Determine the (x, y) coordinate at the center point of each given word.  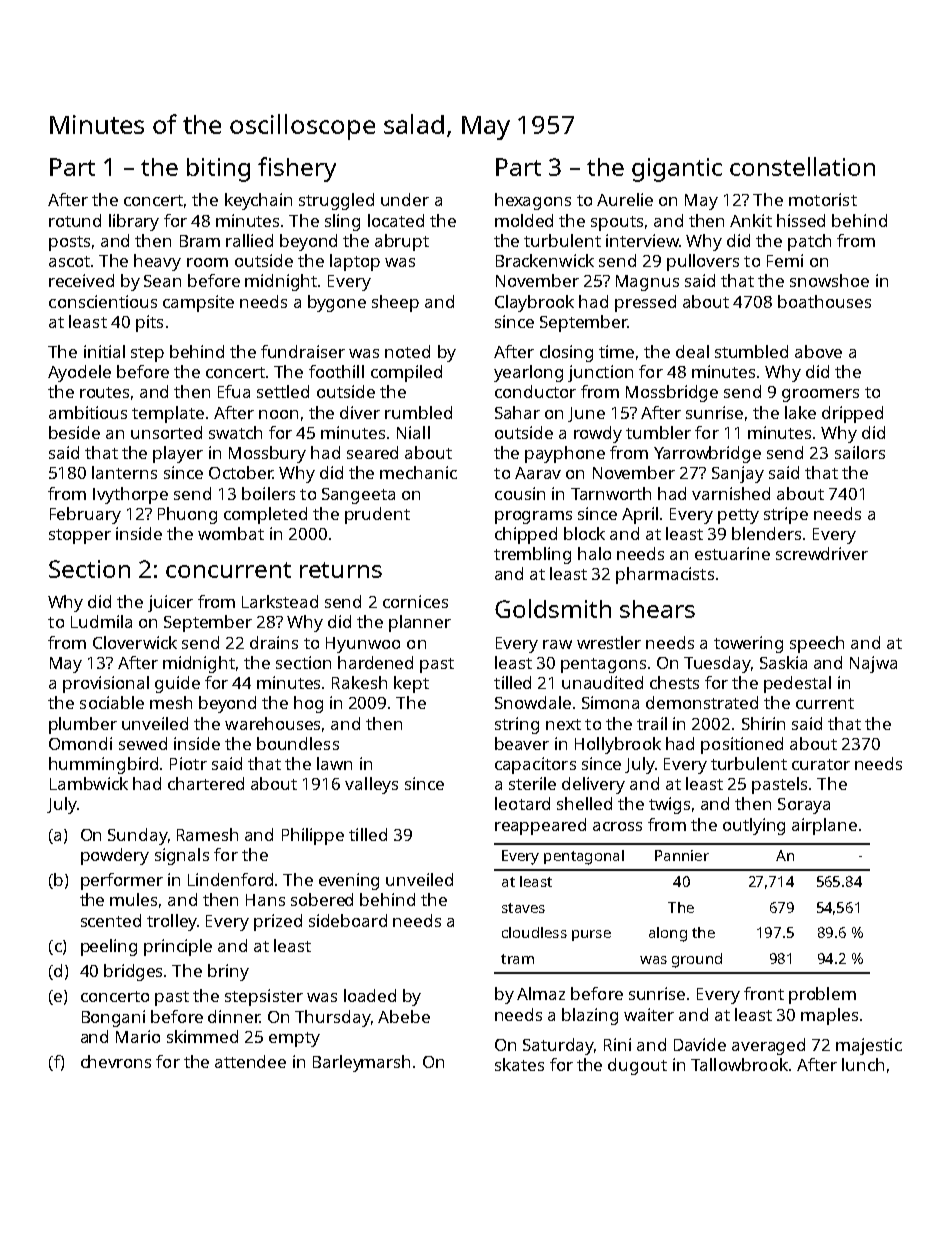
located (396, 220)
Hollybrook (618, 745)
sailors (860, 452)
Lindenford (230, 879)
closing (566, 353)
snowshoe (829, 280)
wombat (231, 533)
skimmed (202, 1036)
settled (283, 391)
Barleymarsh (361, 1063)
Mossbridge (672, 393)
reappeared (540, 826)
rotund (75, 220)
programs (533, 517)
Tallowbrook (739, 1064)
